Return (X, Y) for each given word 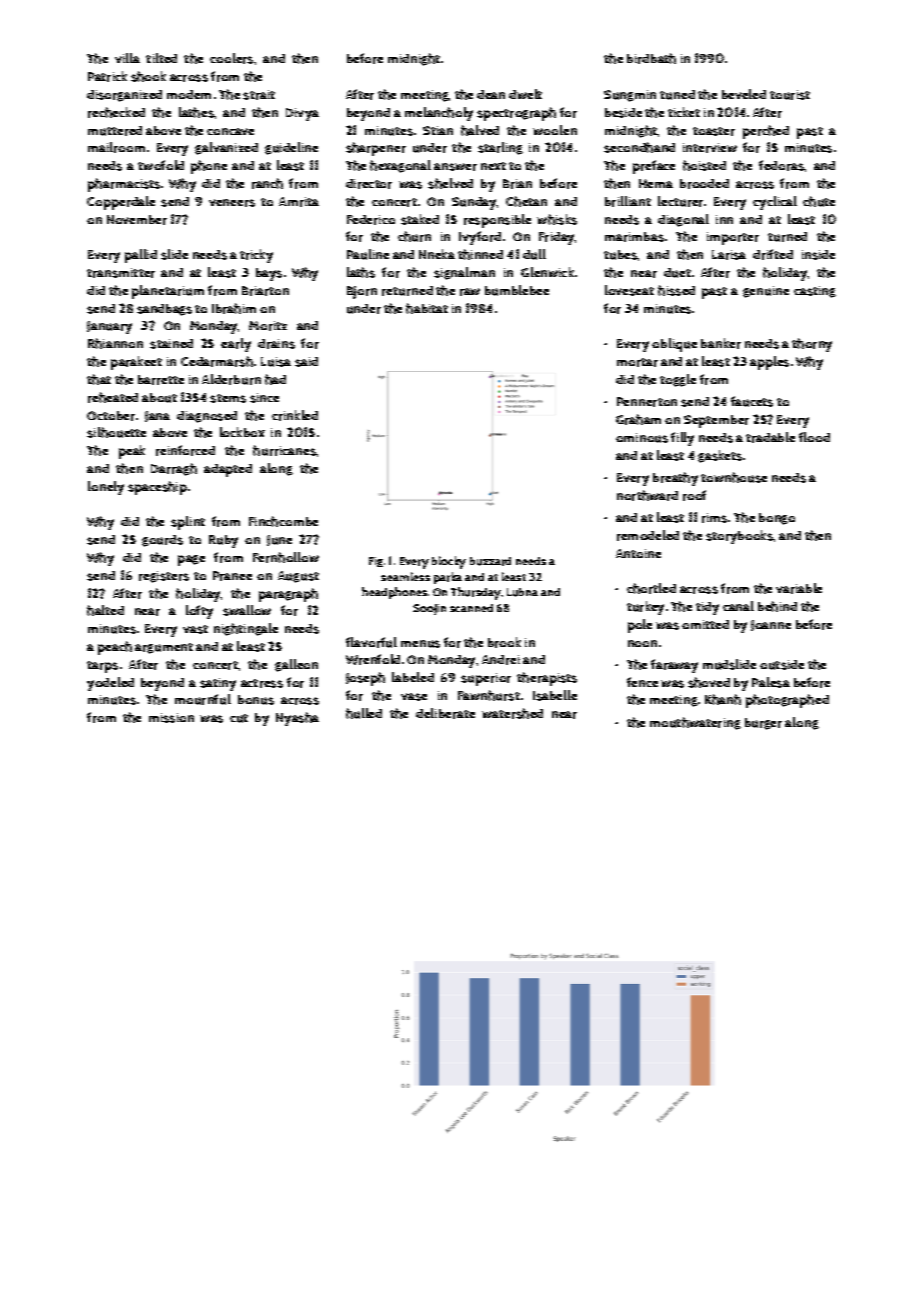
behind (777, 606)
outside (782, 665)
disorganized (124, 96)
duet (677, 273)
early (236, 345)
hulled (364, 713)
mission (171, 718)
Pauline (368, 254)
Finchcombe (283, 521)
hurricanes (285, 450)
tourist (790, 95)
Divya (302, 114)
